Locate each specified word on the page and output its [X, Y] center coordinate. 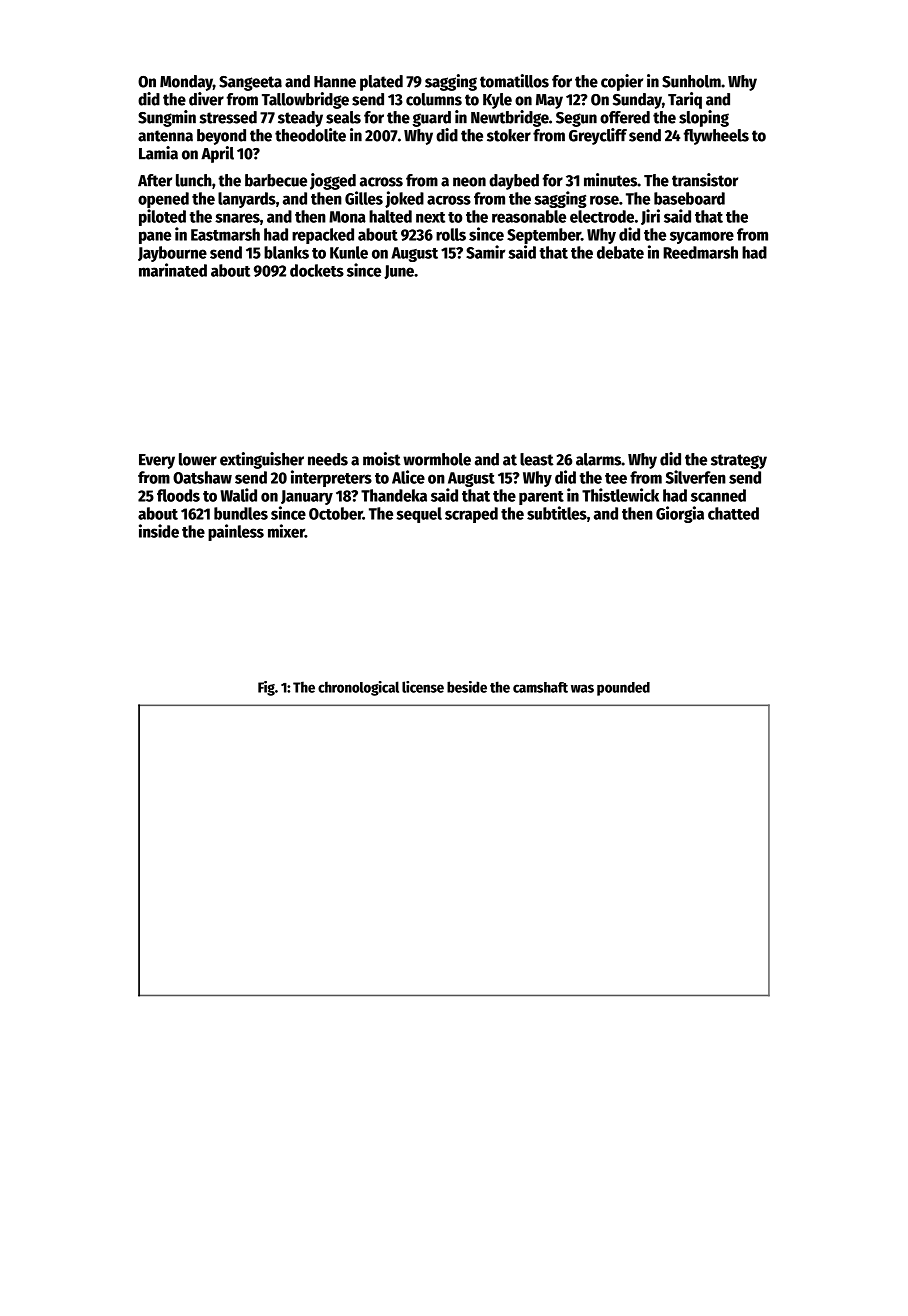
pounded [623, 689]
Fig [266, 688]
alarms [598, 459]
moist [382, 459]
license [423, 687]
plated [381, 83]
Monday [186, 83]
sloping [704, 118]
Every [157, 461]
